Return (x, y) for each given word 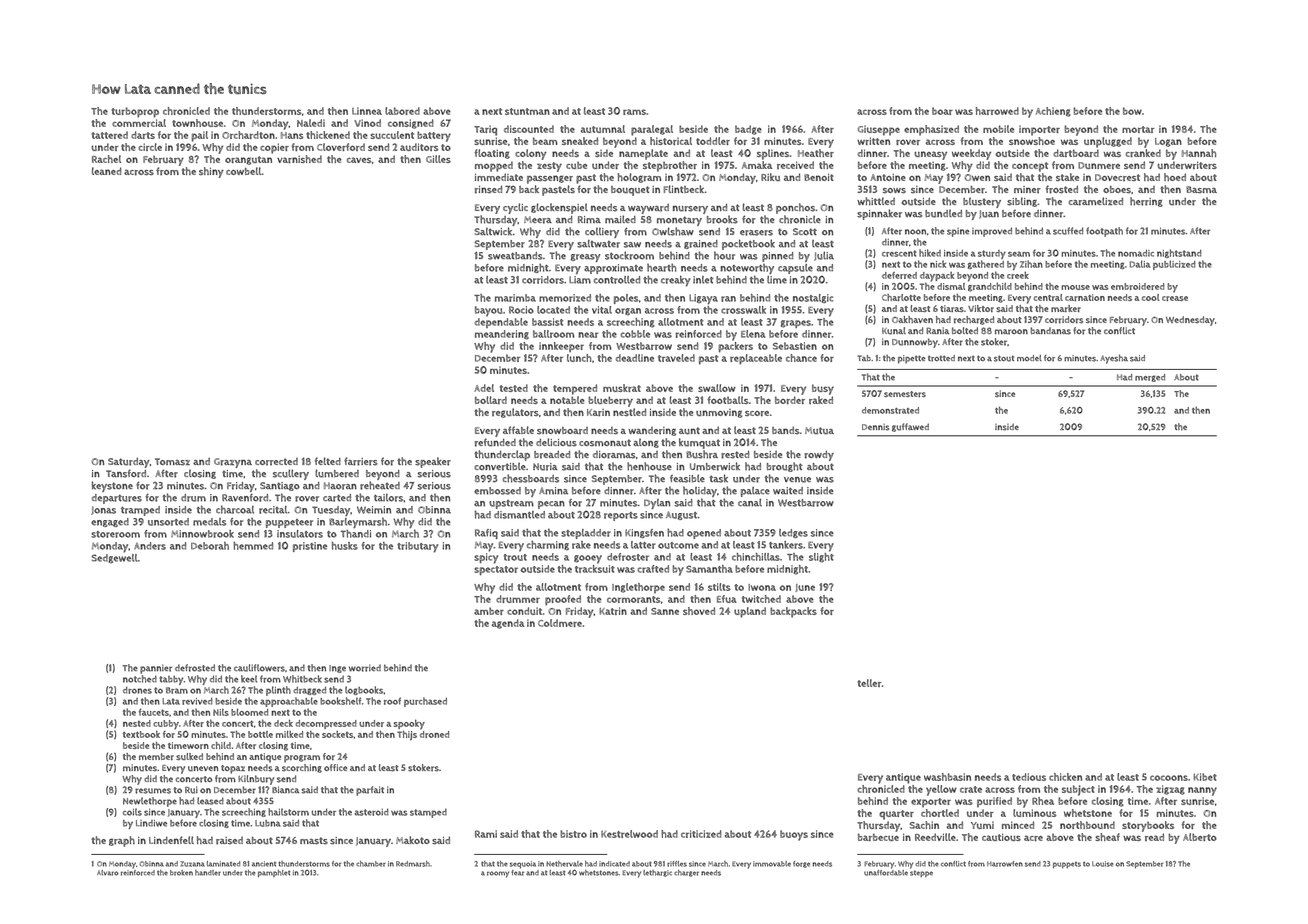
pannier (156, 669)
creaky (676, 281)
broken (181, 873)
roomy (498, 874)
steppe (921, 873)
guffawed (910, 427)
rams (634, 112)
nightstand (1179, 253)
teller (869, 683)
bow (1132, 111)
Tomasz (172, 462)
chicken (1065, 777)
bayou (488, 311)
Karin (598, 412)
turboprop (135, 112)
